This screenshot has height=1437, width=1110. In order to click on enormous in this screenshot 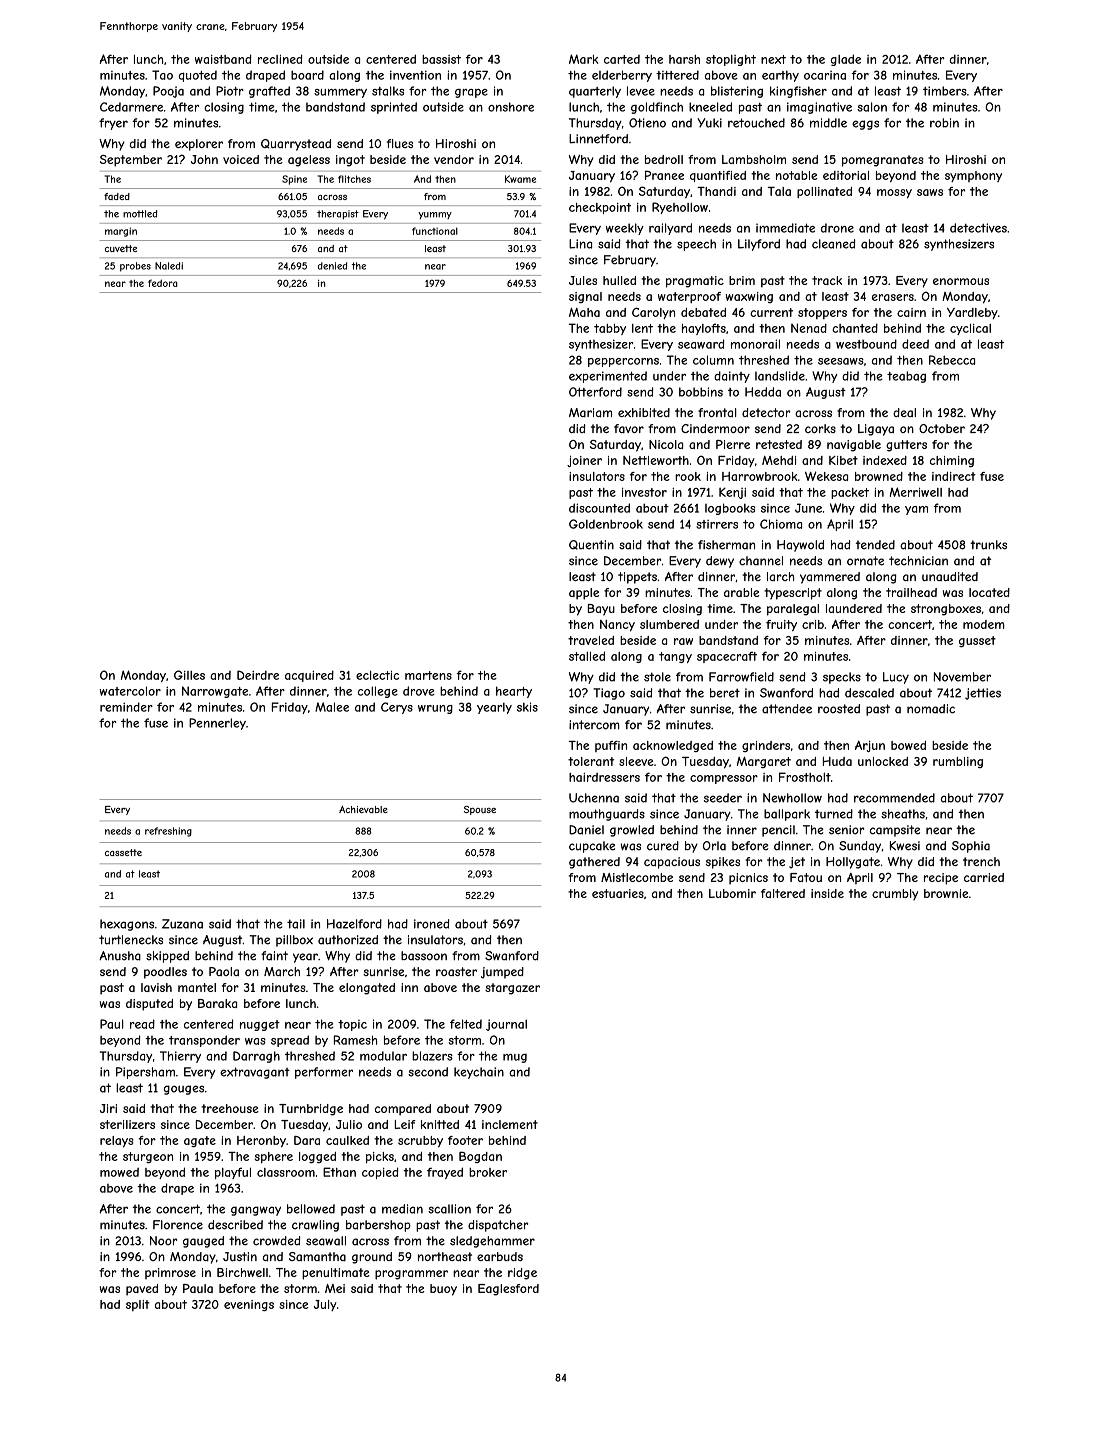, I will do `click(961, 281)`.
